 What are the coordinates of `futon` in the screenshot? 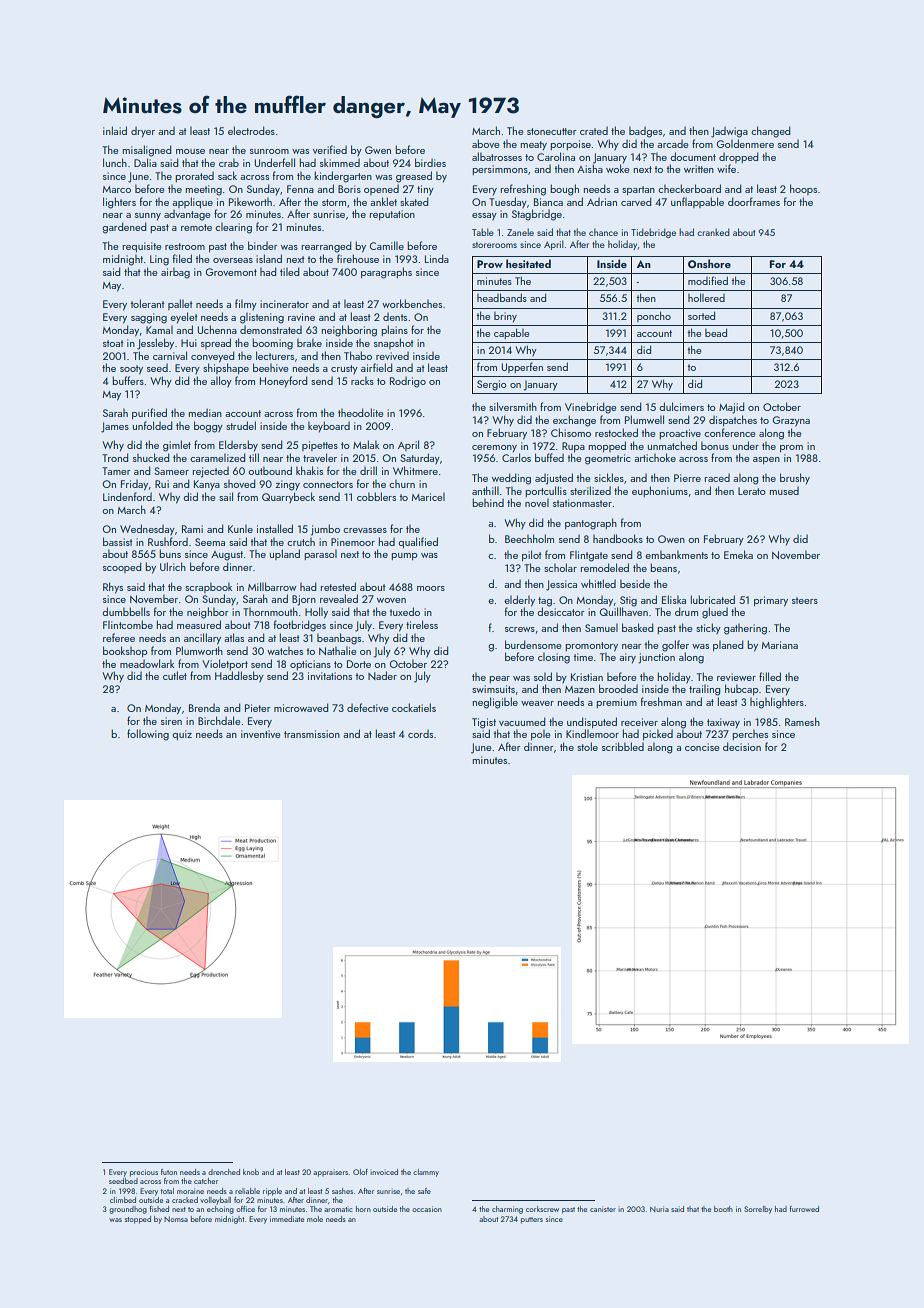 It's located at (169, 1172).
